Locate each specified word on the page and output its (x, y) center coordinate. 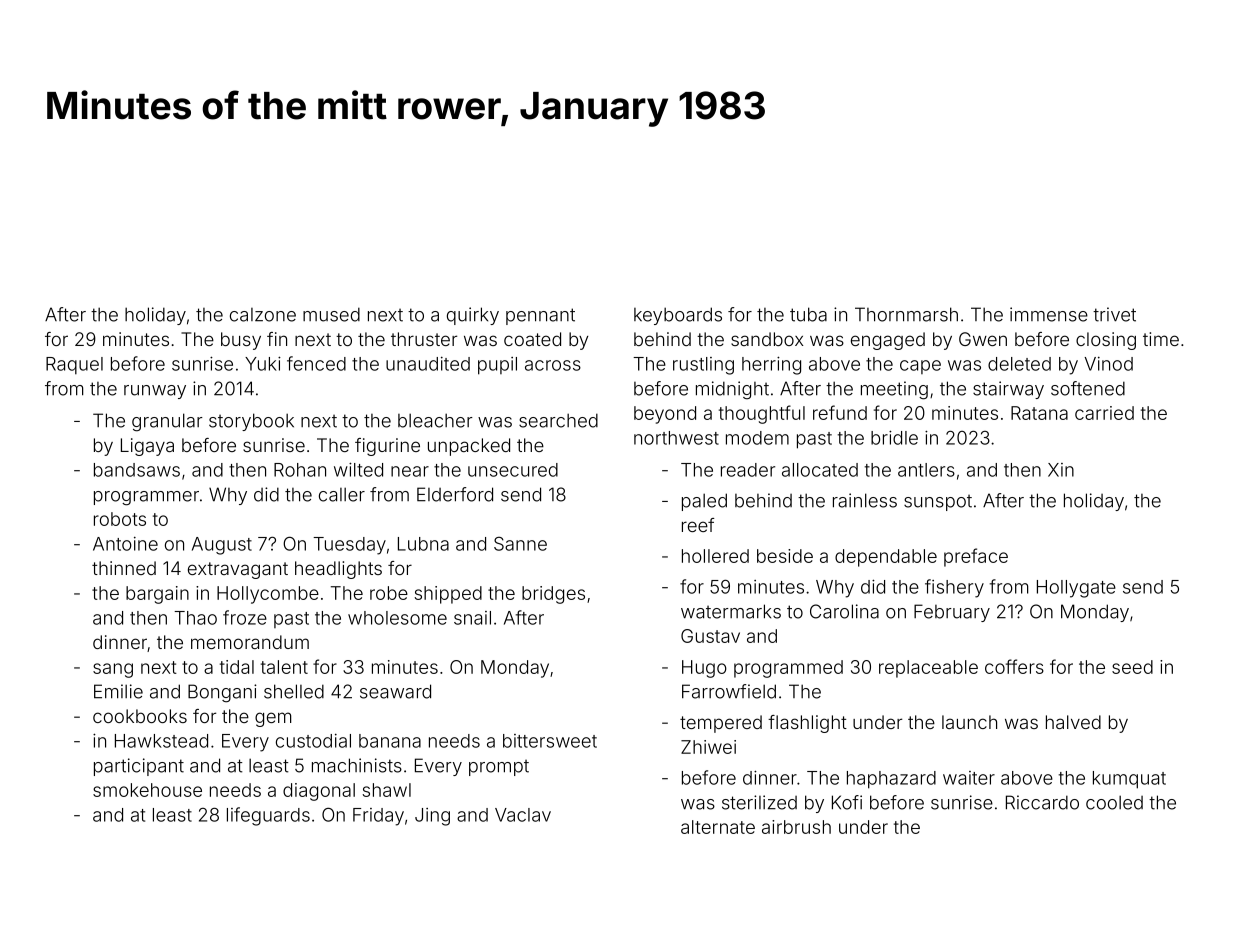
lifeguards (268, 816)
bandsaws (137, 470)
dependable (886, 558)
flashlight (807, 724)
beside (785, 556)
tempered (721, 724)
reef (698, 525)
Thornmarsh (906, 314)
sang (113, 670)
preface (976, 557)
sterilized (759, 802)
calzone (263, 315)
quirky (473, 316)
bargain (157, 595)
